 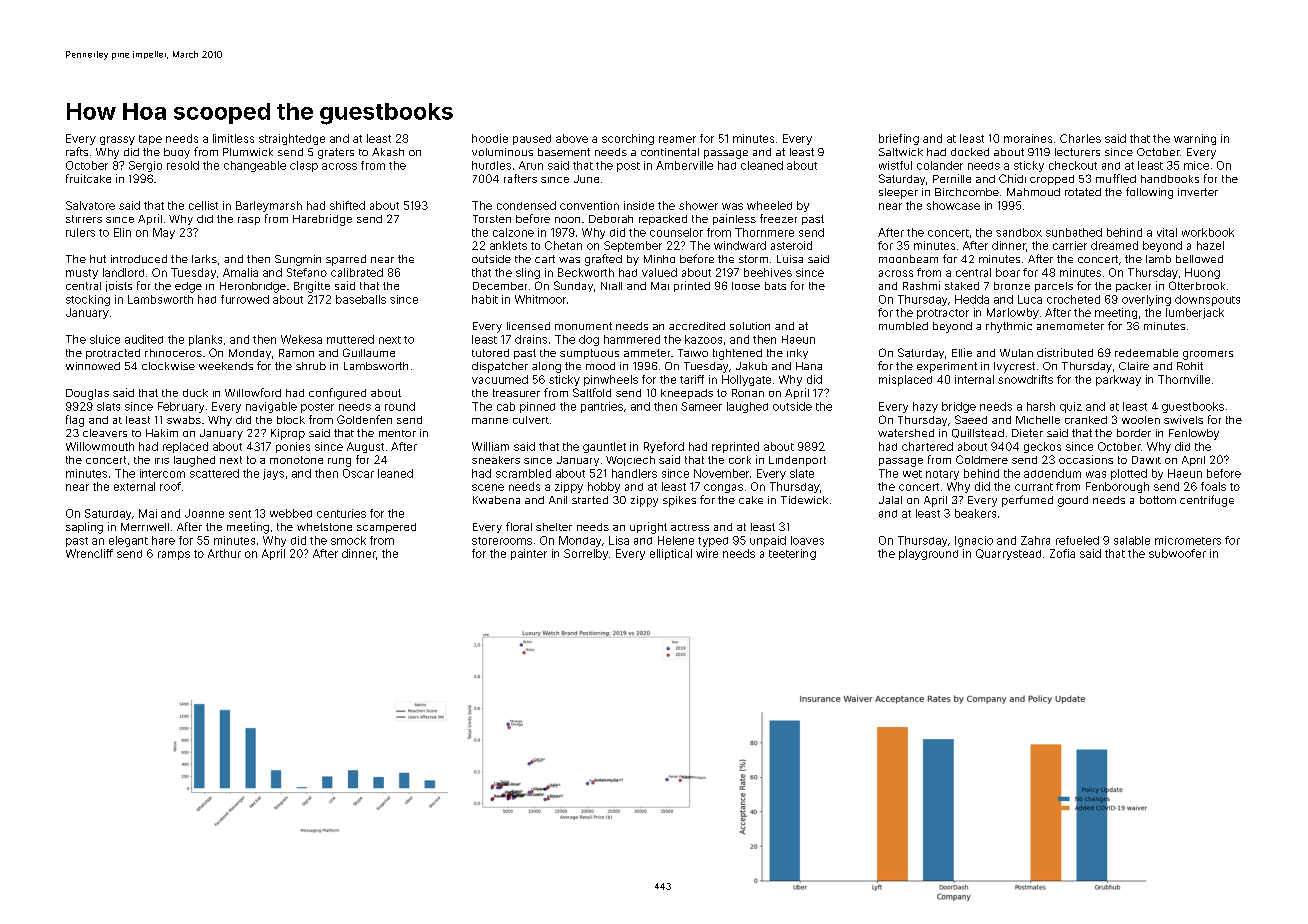 What do you see at coordinates (1012, 178) in the screenshot?
I see `Chidi` at bounding box center [1012, 178].
